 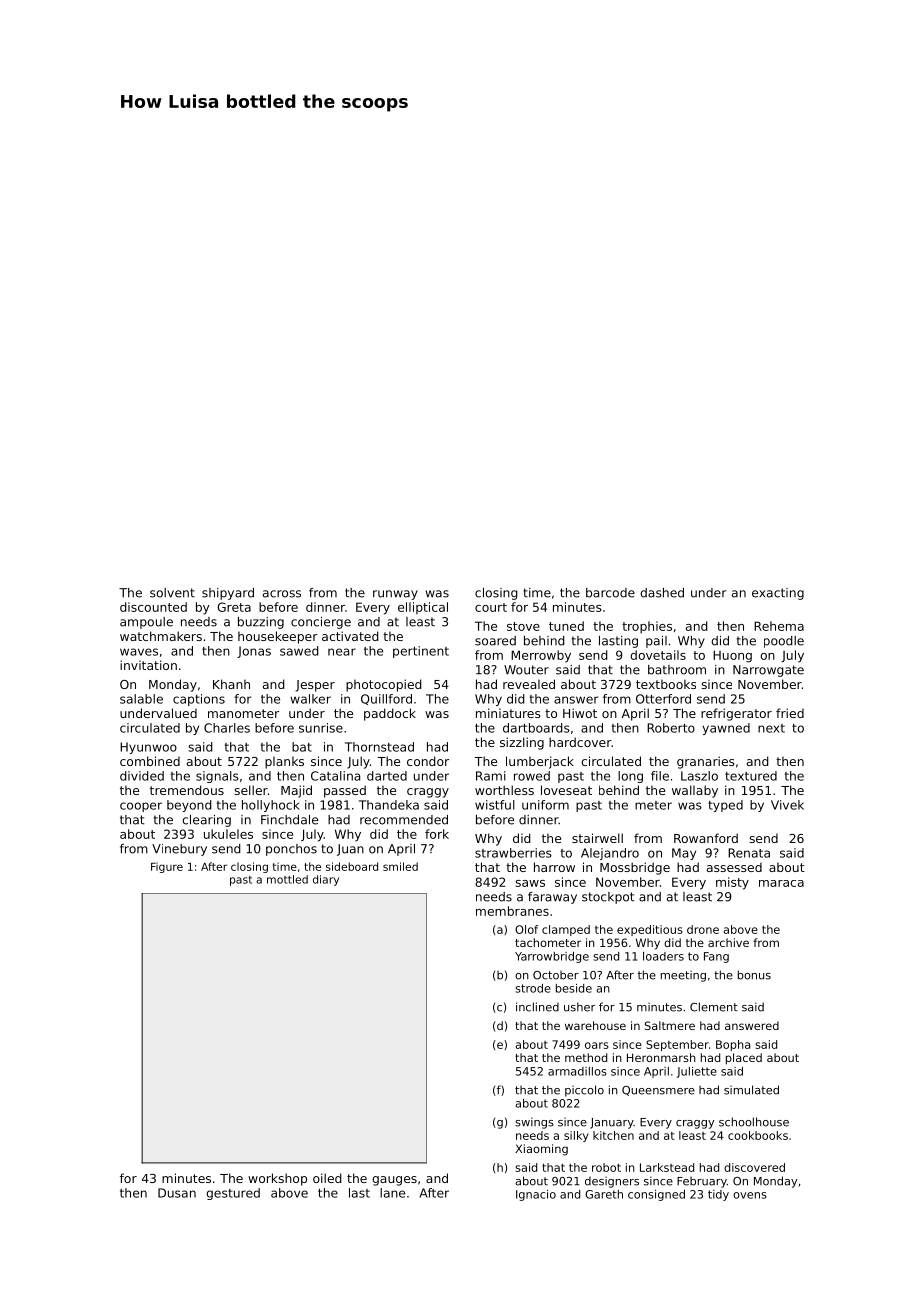 I want to click on mottled, so click(x=287, y=879).
